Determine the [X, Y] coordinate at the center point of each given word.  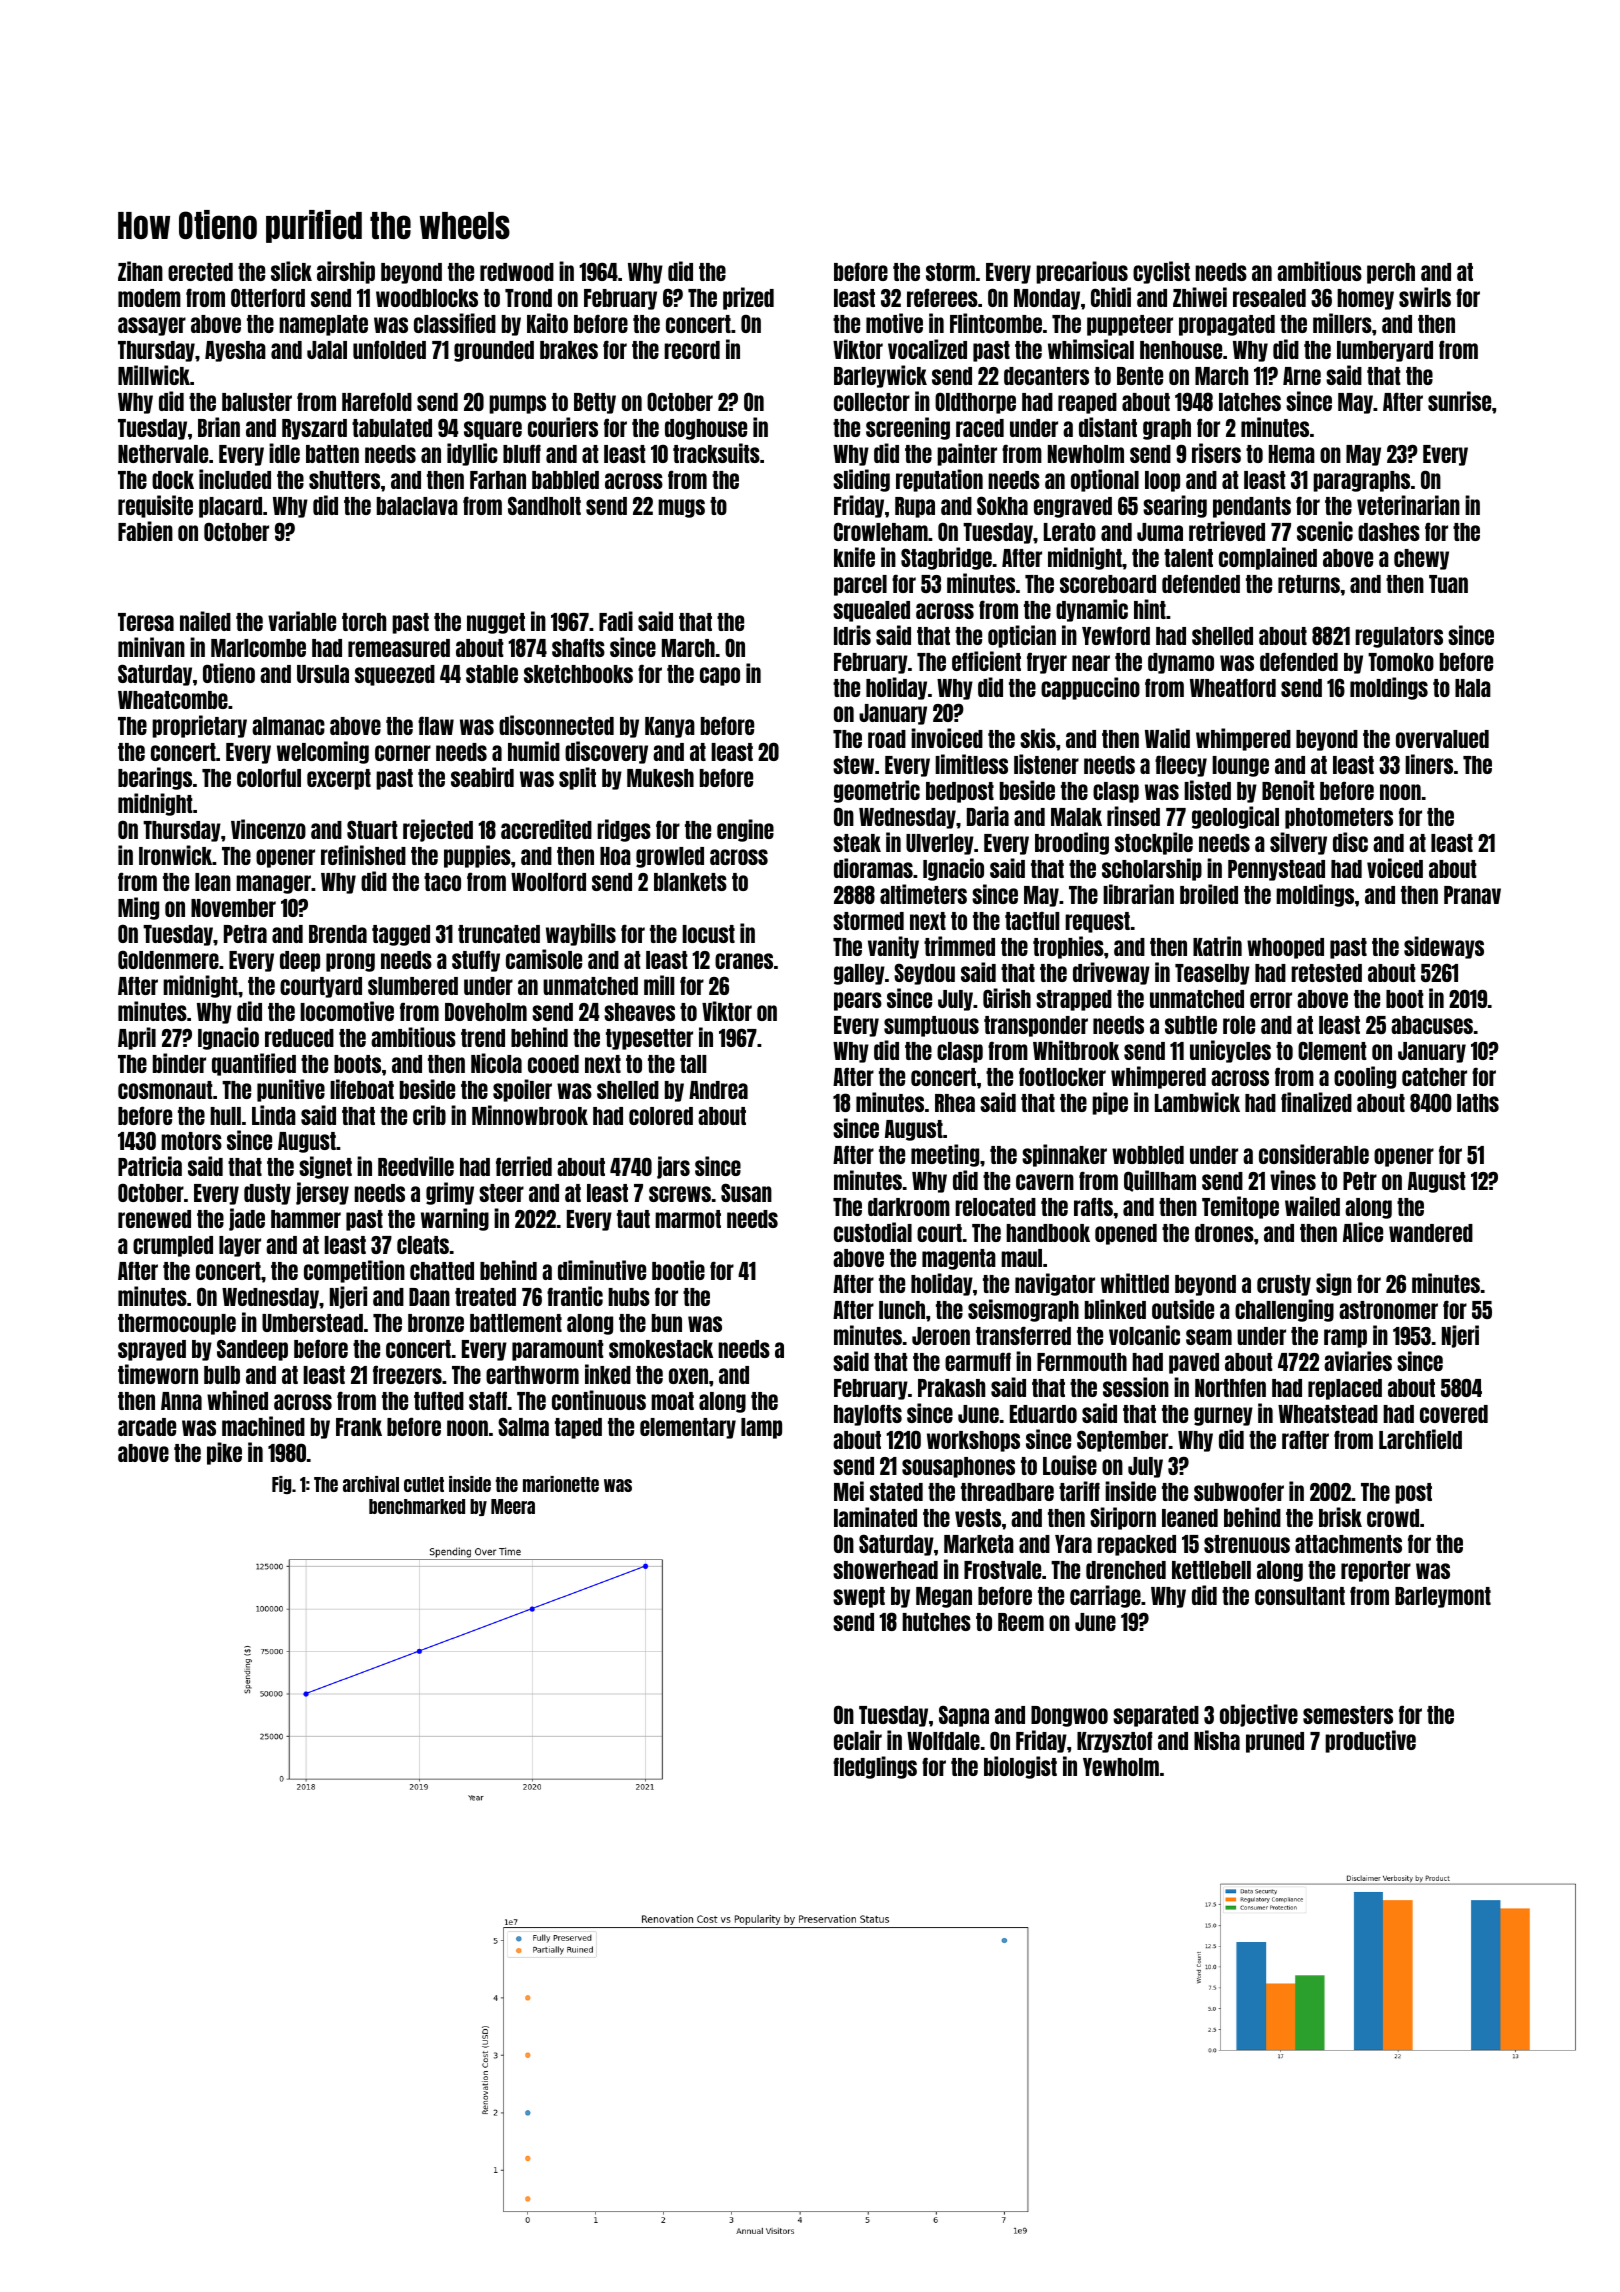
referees [942, 297]
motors [191, 1141]
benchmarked [417, 1506]
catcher [1434, 1077]
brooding [1072, 843]
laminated [875, 1517]
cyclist [1161, 272]
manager [273, 884]
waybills [581, 934]
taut [633, 1219]
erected [200, 272]
